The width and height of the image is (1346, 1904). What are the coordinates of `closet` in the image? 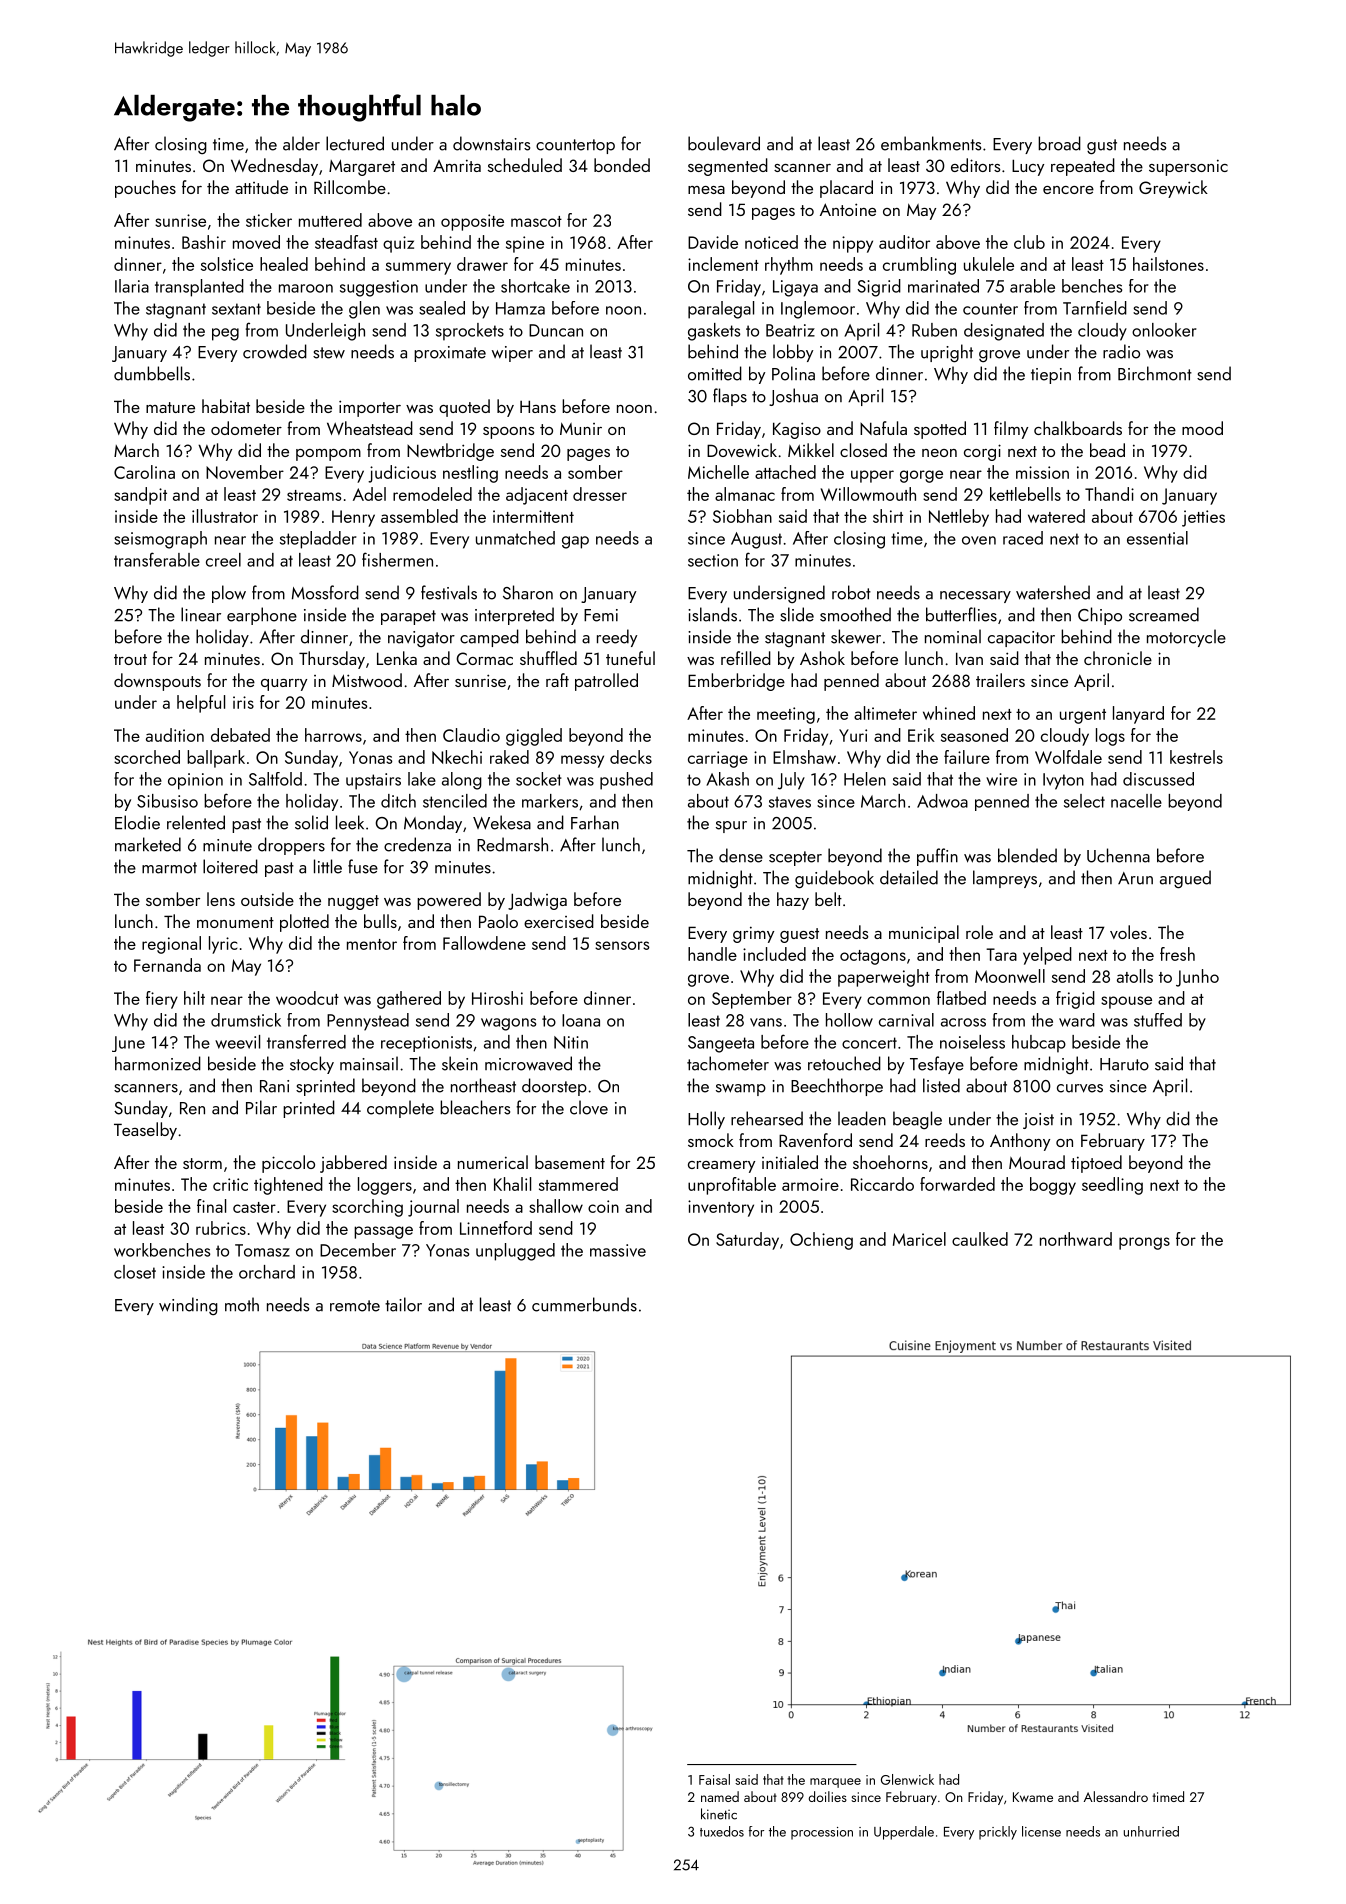 It's located at (135, 1272).
